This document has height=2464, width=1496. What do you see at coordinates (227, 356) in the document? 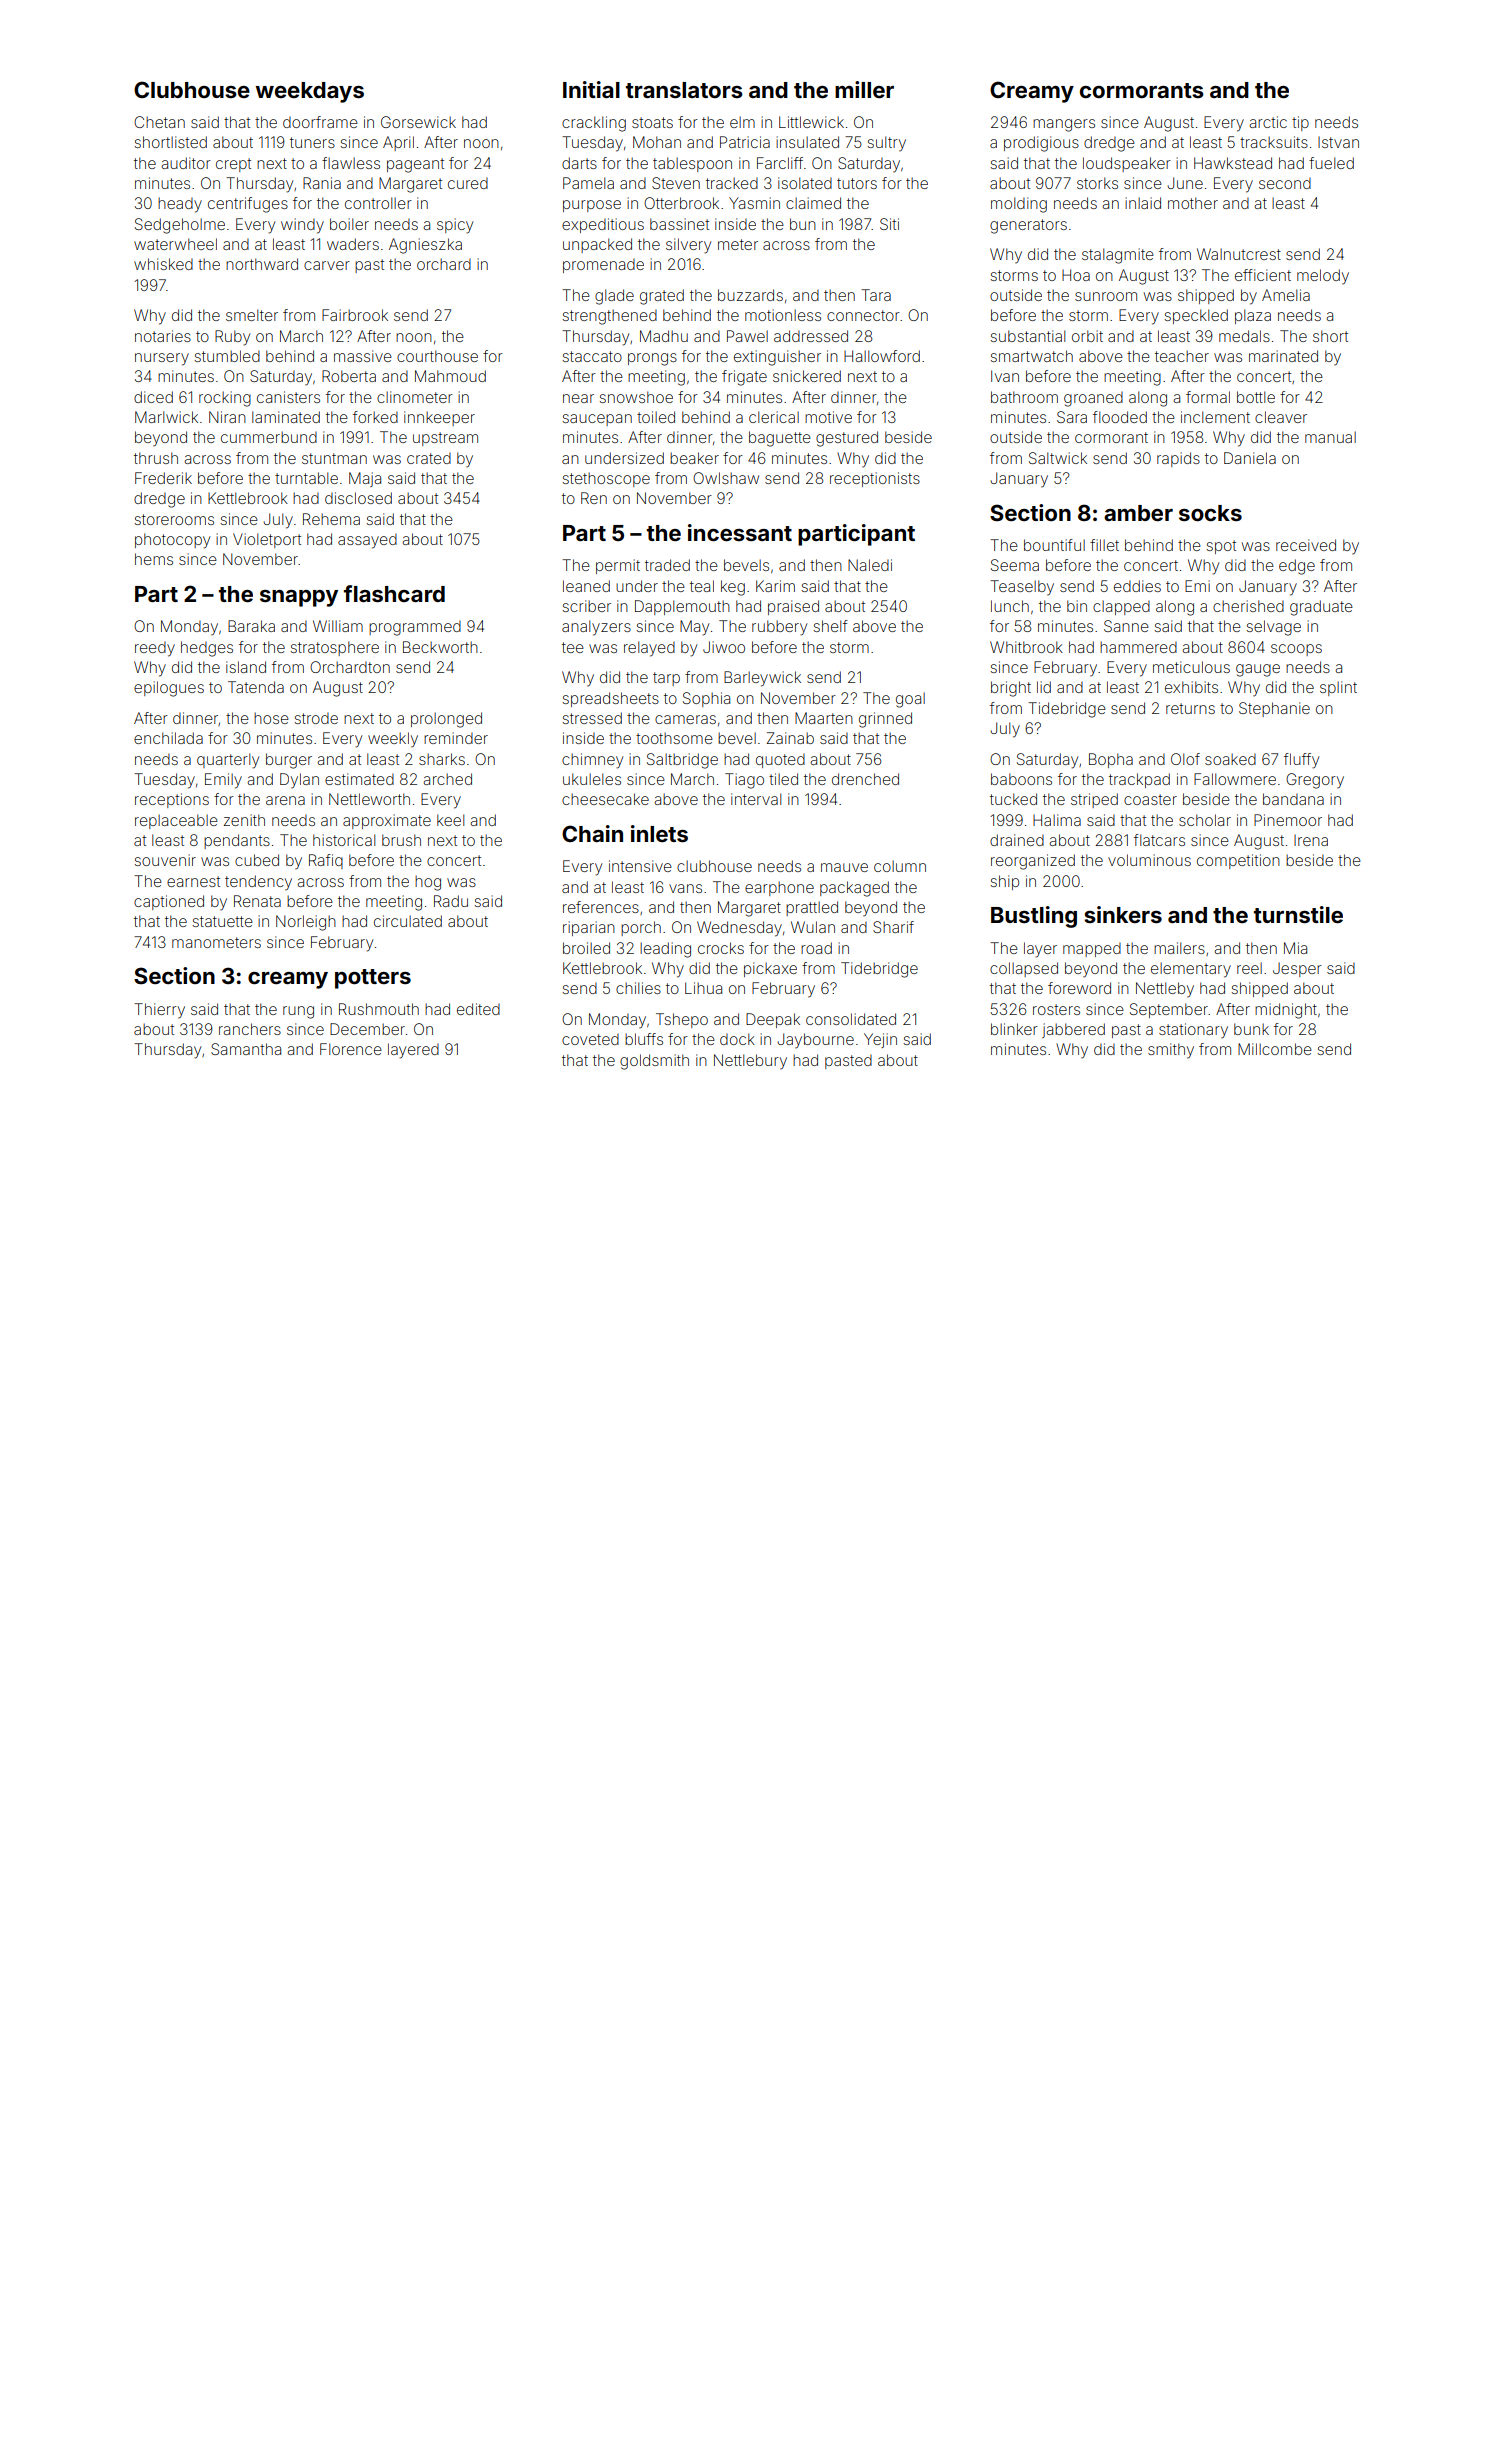
I see `stumbled` at bounding box center [227, 356].
